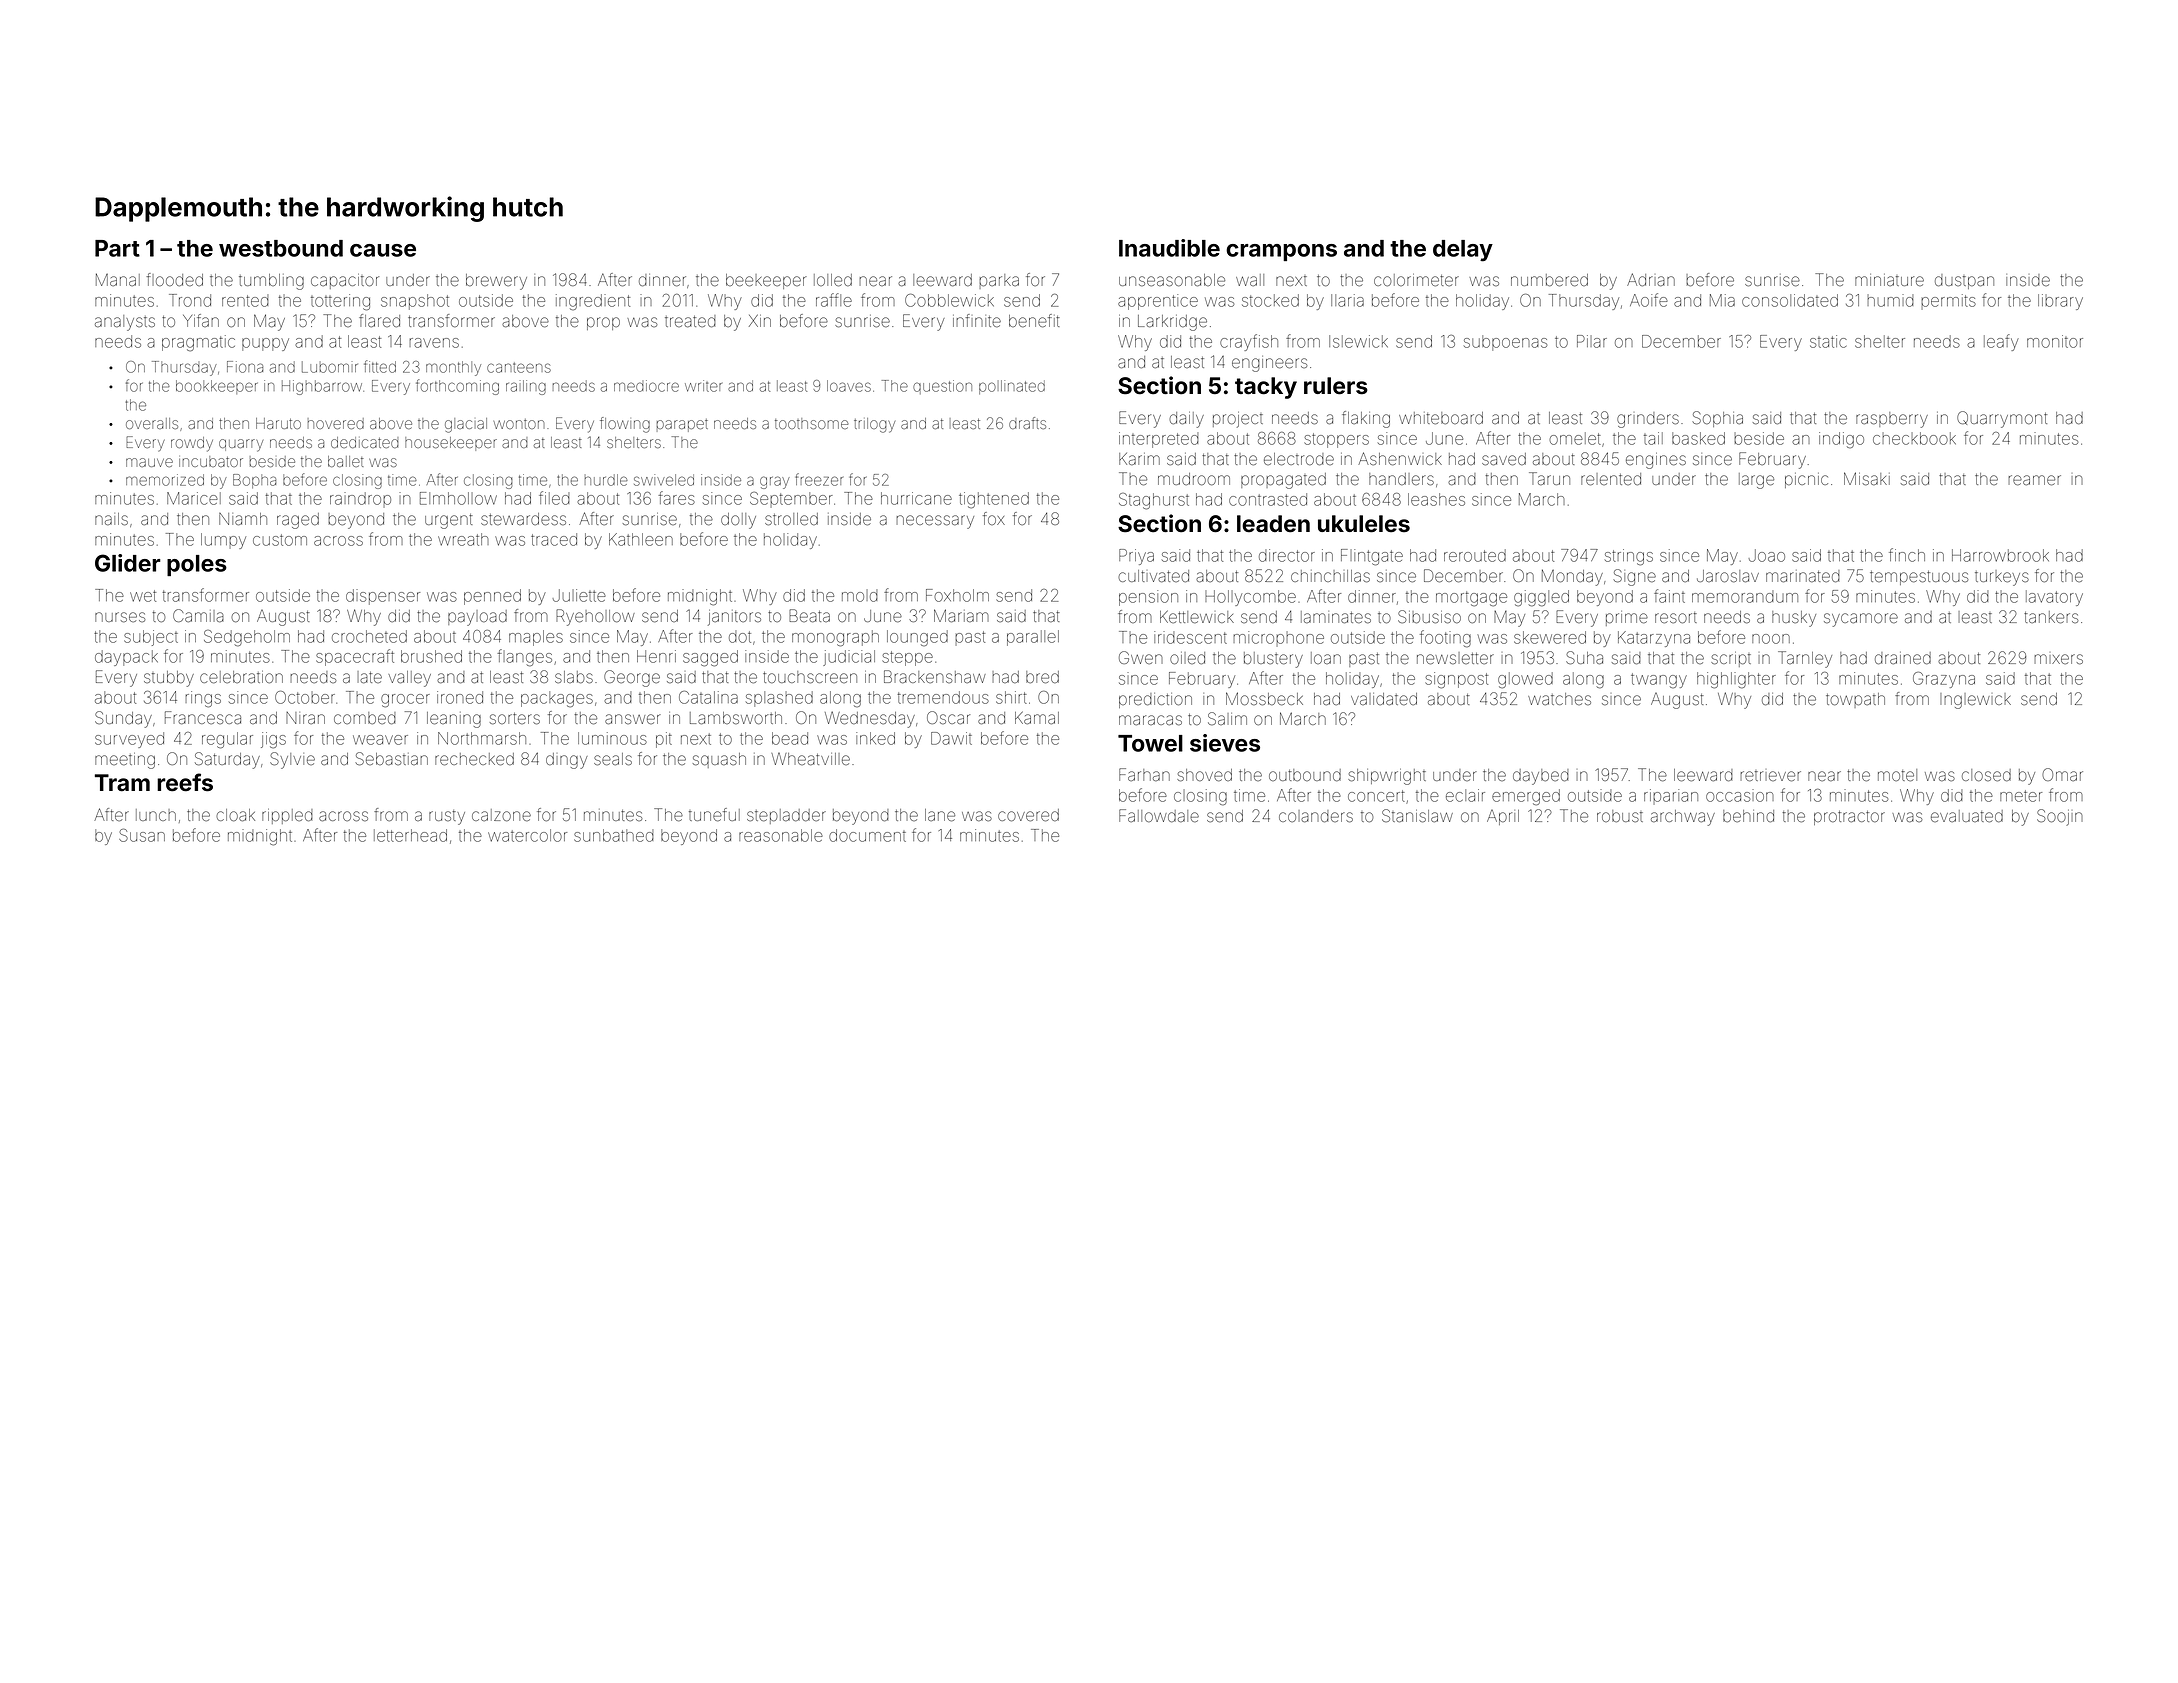 The height and width of the page is (1683, 2178). I want to click on pragmatic, so click(198, 343).
